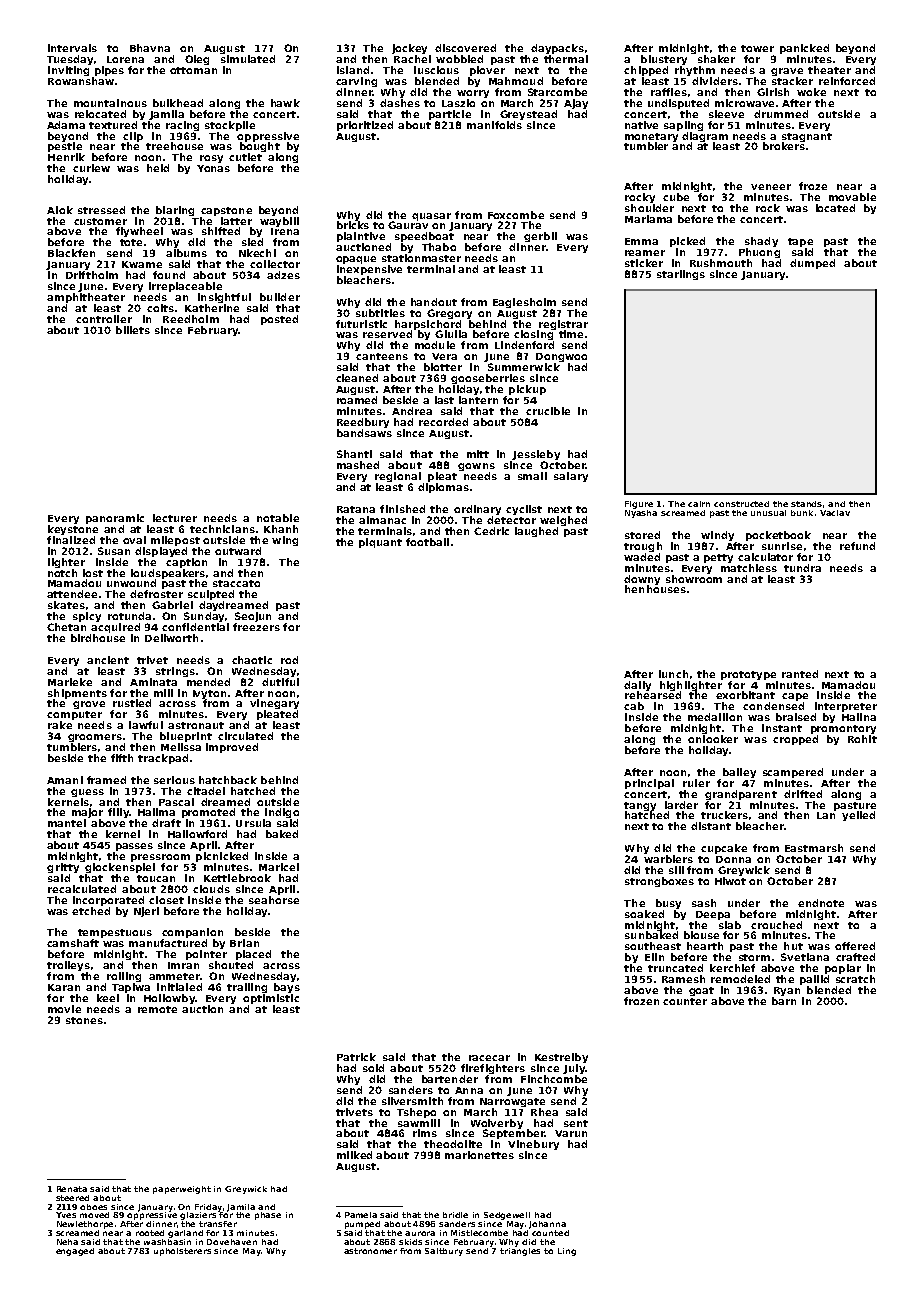  I want to click on inviting, so click(68, 71).
